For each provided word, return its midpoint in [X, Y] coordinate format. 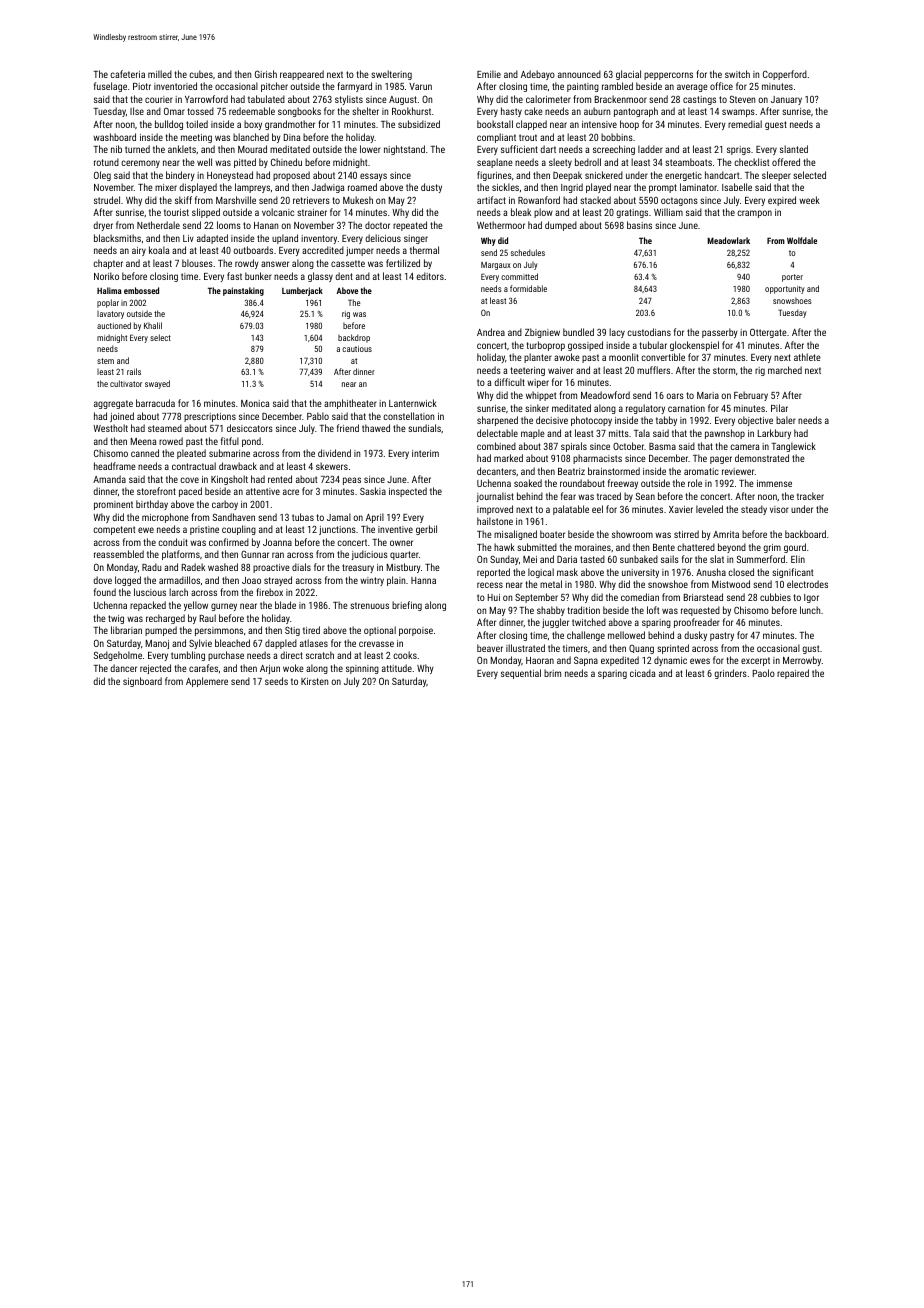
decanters [496, 471]
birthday [152, 505]
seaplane [495, 163]
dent [344, 276]
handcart [722, 175]
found [105, 592]
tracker [810, 496]
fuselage [110, 87]
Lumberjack [302, 291]
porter [792, 278]
